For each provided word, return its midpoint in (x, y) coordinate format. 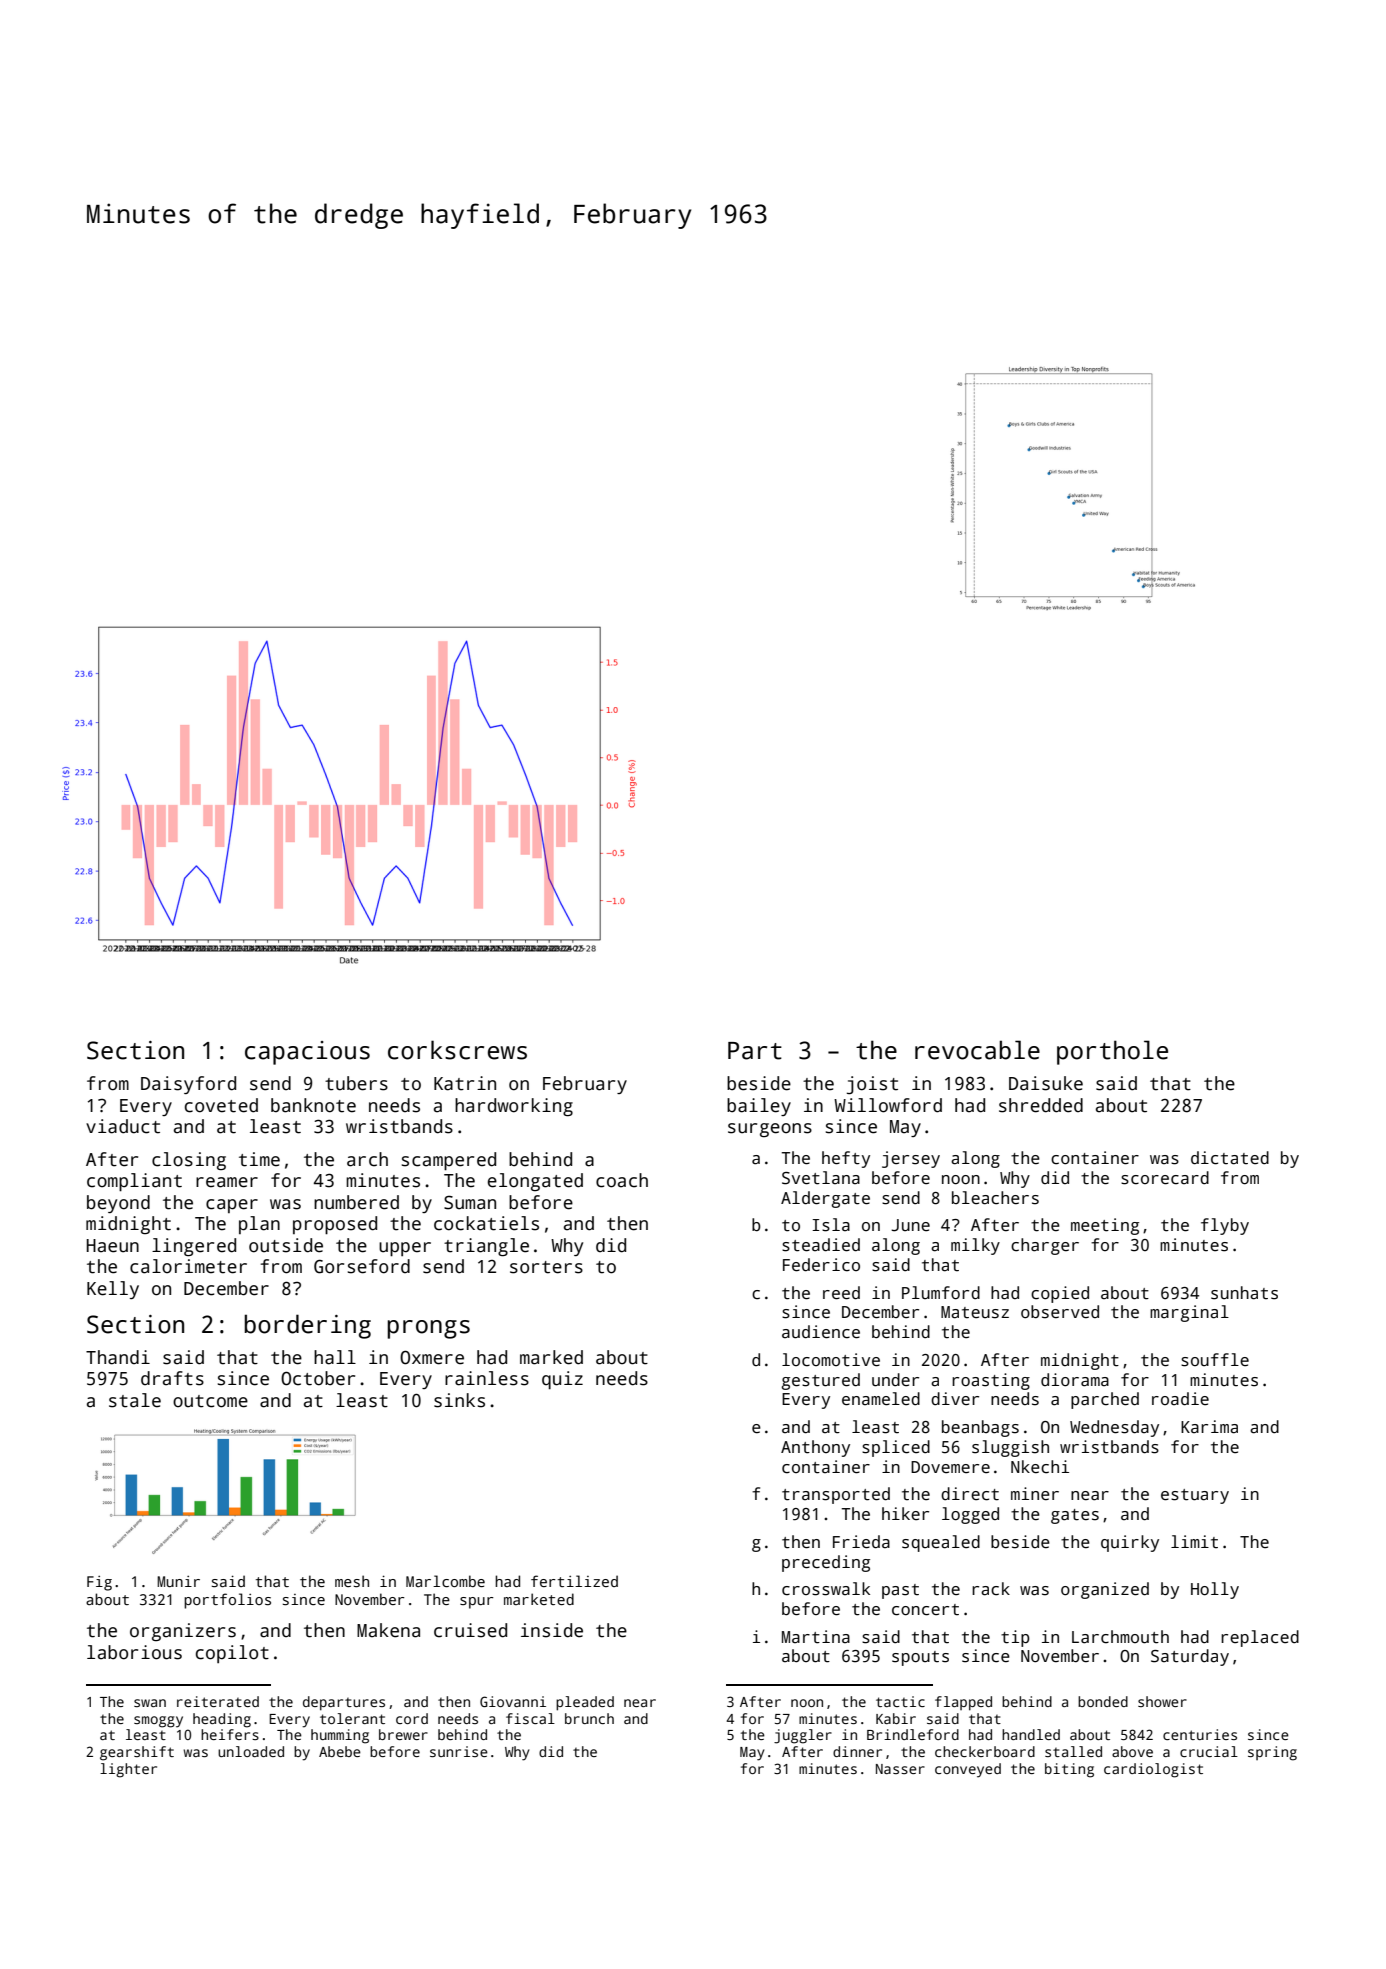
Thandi (118, 1357)
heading (222, 1720)
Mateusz (975, 1312)
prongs (428, 1329)
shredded (1041, 1105)
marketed (539, 1599)
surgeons (770, 1130)
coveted (221, 1105)
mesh (352, 1581)
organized (1105, 1590)
